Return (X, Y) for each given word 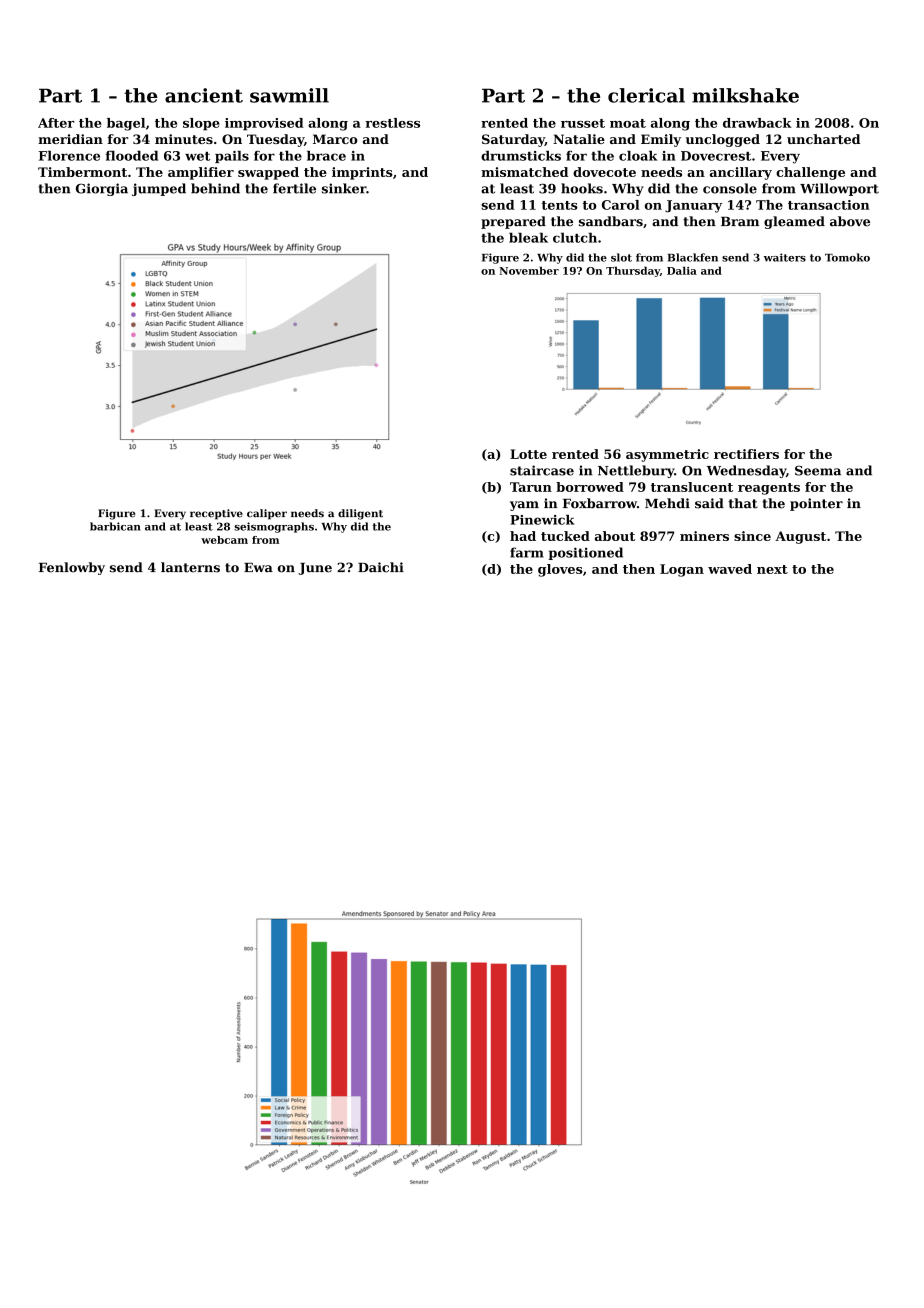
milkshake (745, 95)
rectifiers (746, 454)
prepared (513, 222)
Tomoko (847, 257)
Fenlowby (72, 568)
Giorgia (102, 189)
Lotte (528, 454)
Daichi (381, 567)
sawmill (289, 95)
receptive (216, 514)
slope (201, 124)
